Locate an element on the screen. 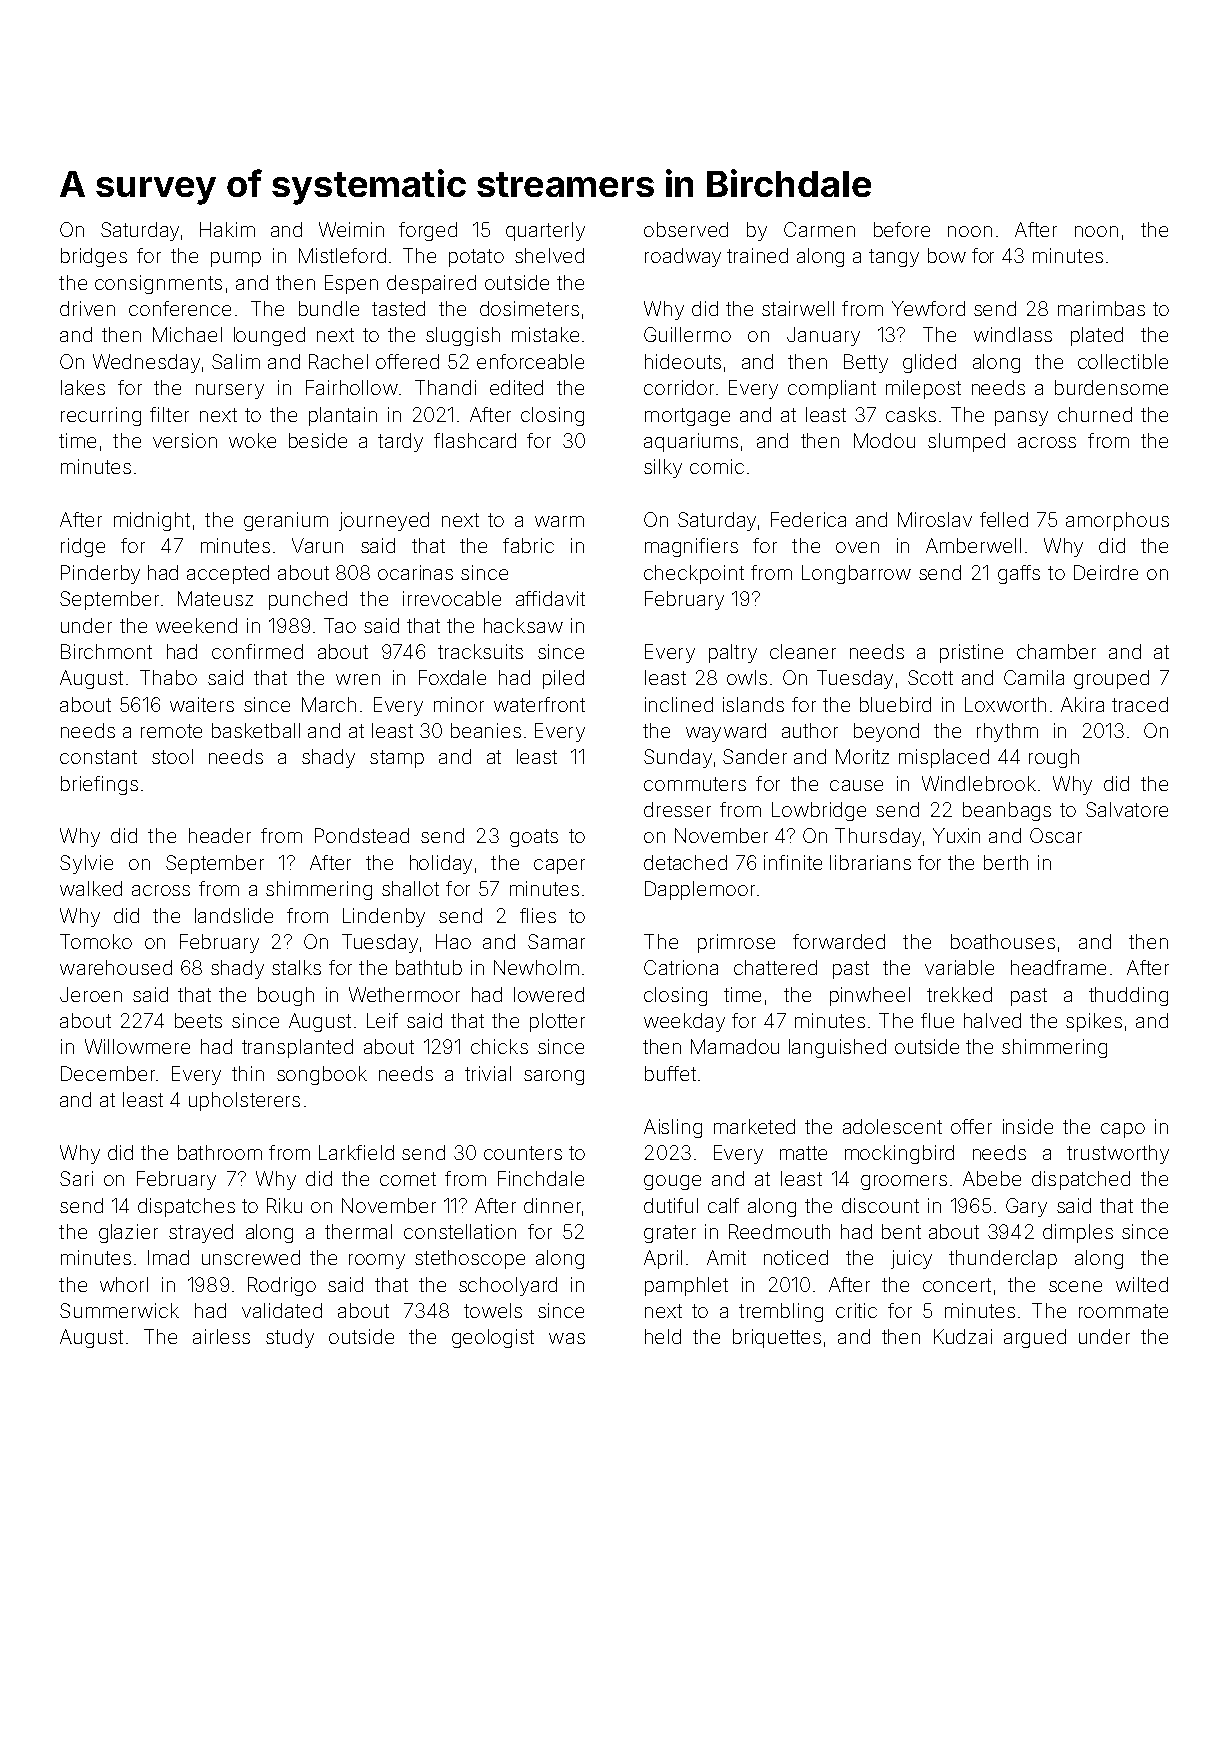 Image resolution: width=1229 pixels, height=1738 pixels. Hakim is located at coordinates (227, 229).
